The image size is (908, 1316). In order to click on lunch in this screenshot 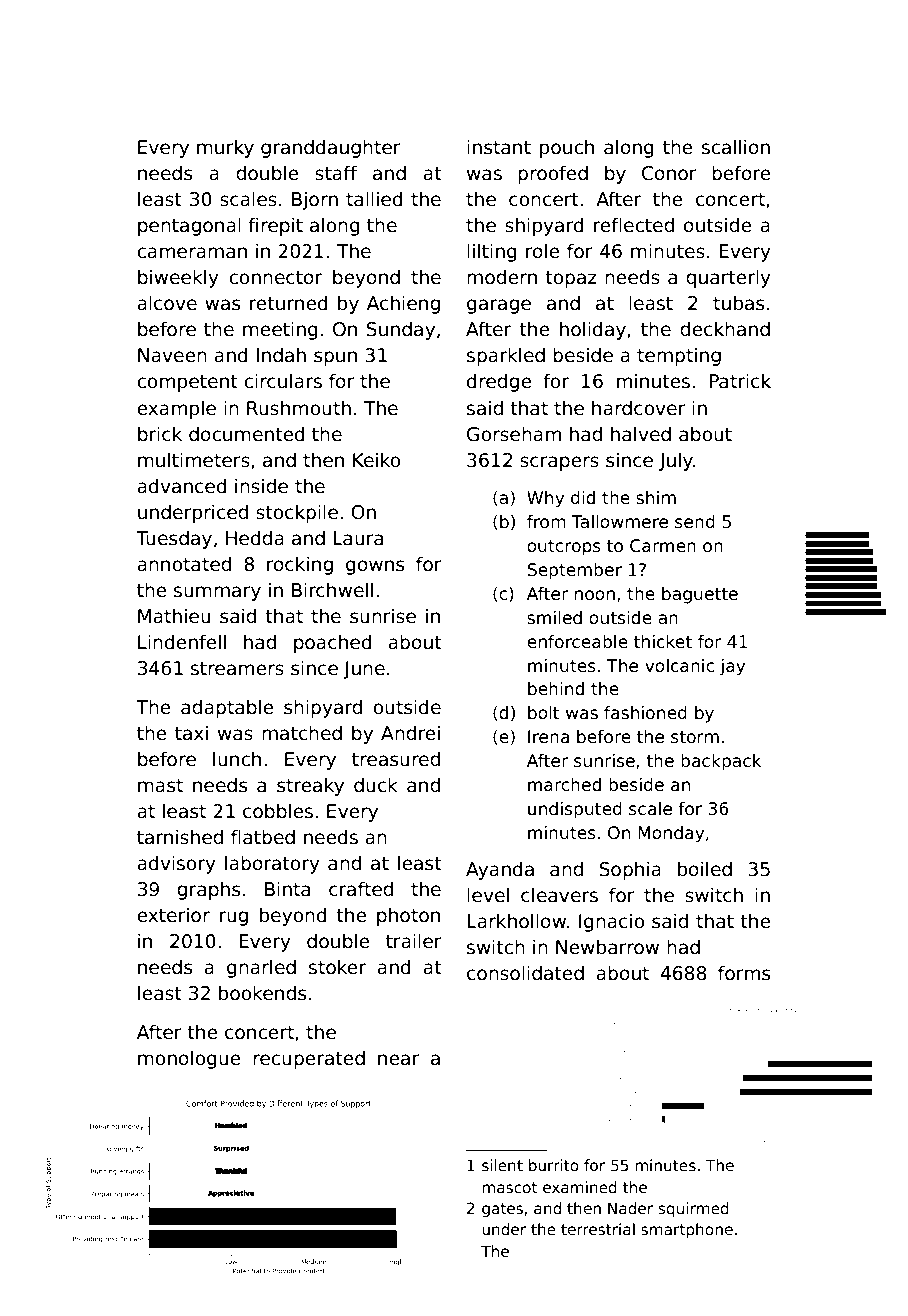, I will do `click(237, 759)`.
